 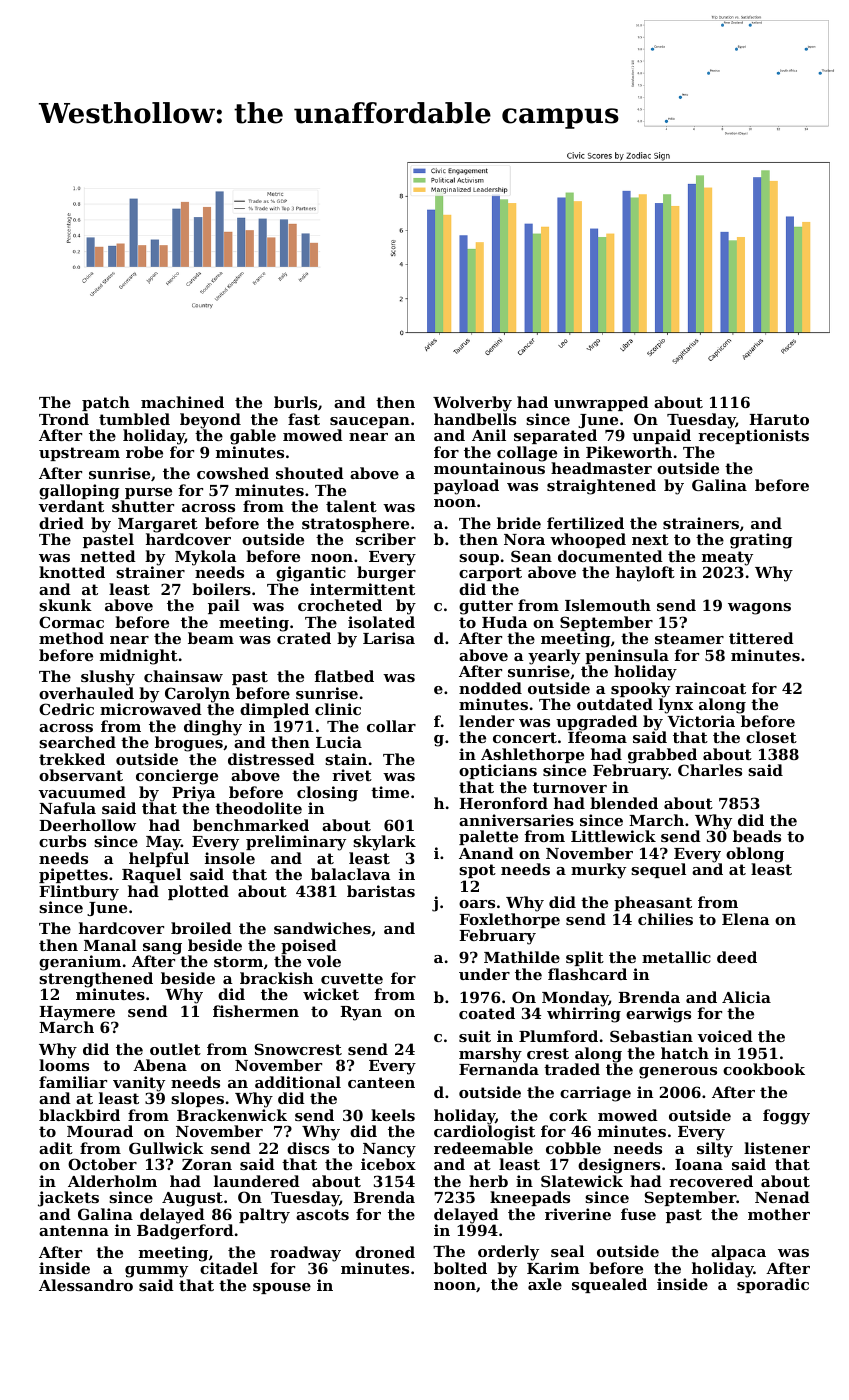 I want to click on sequel, so click(x=658, y=870).
